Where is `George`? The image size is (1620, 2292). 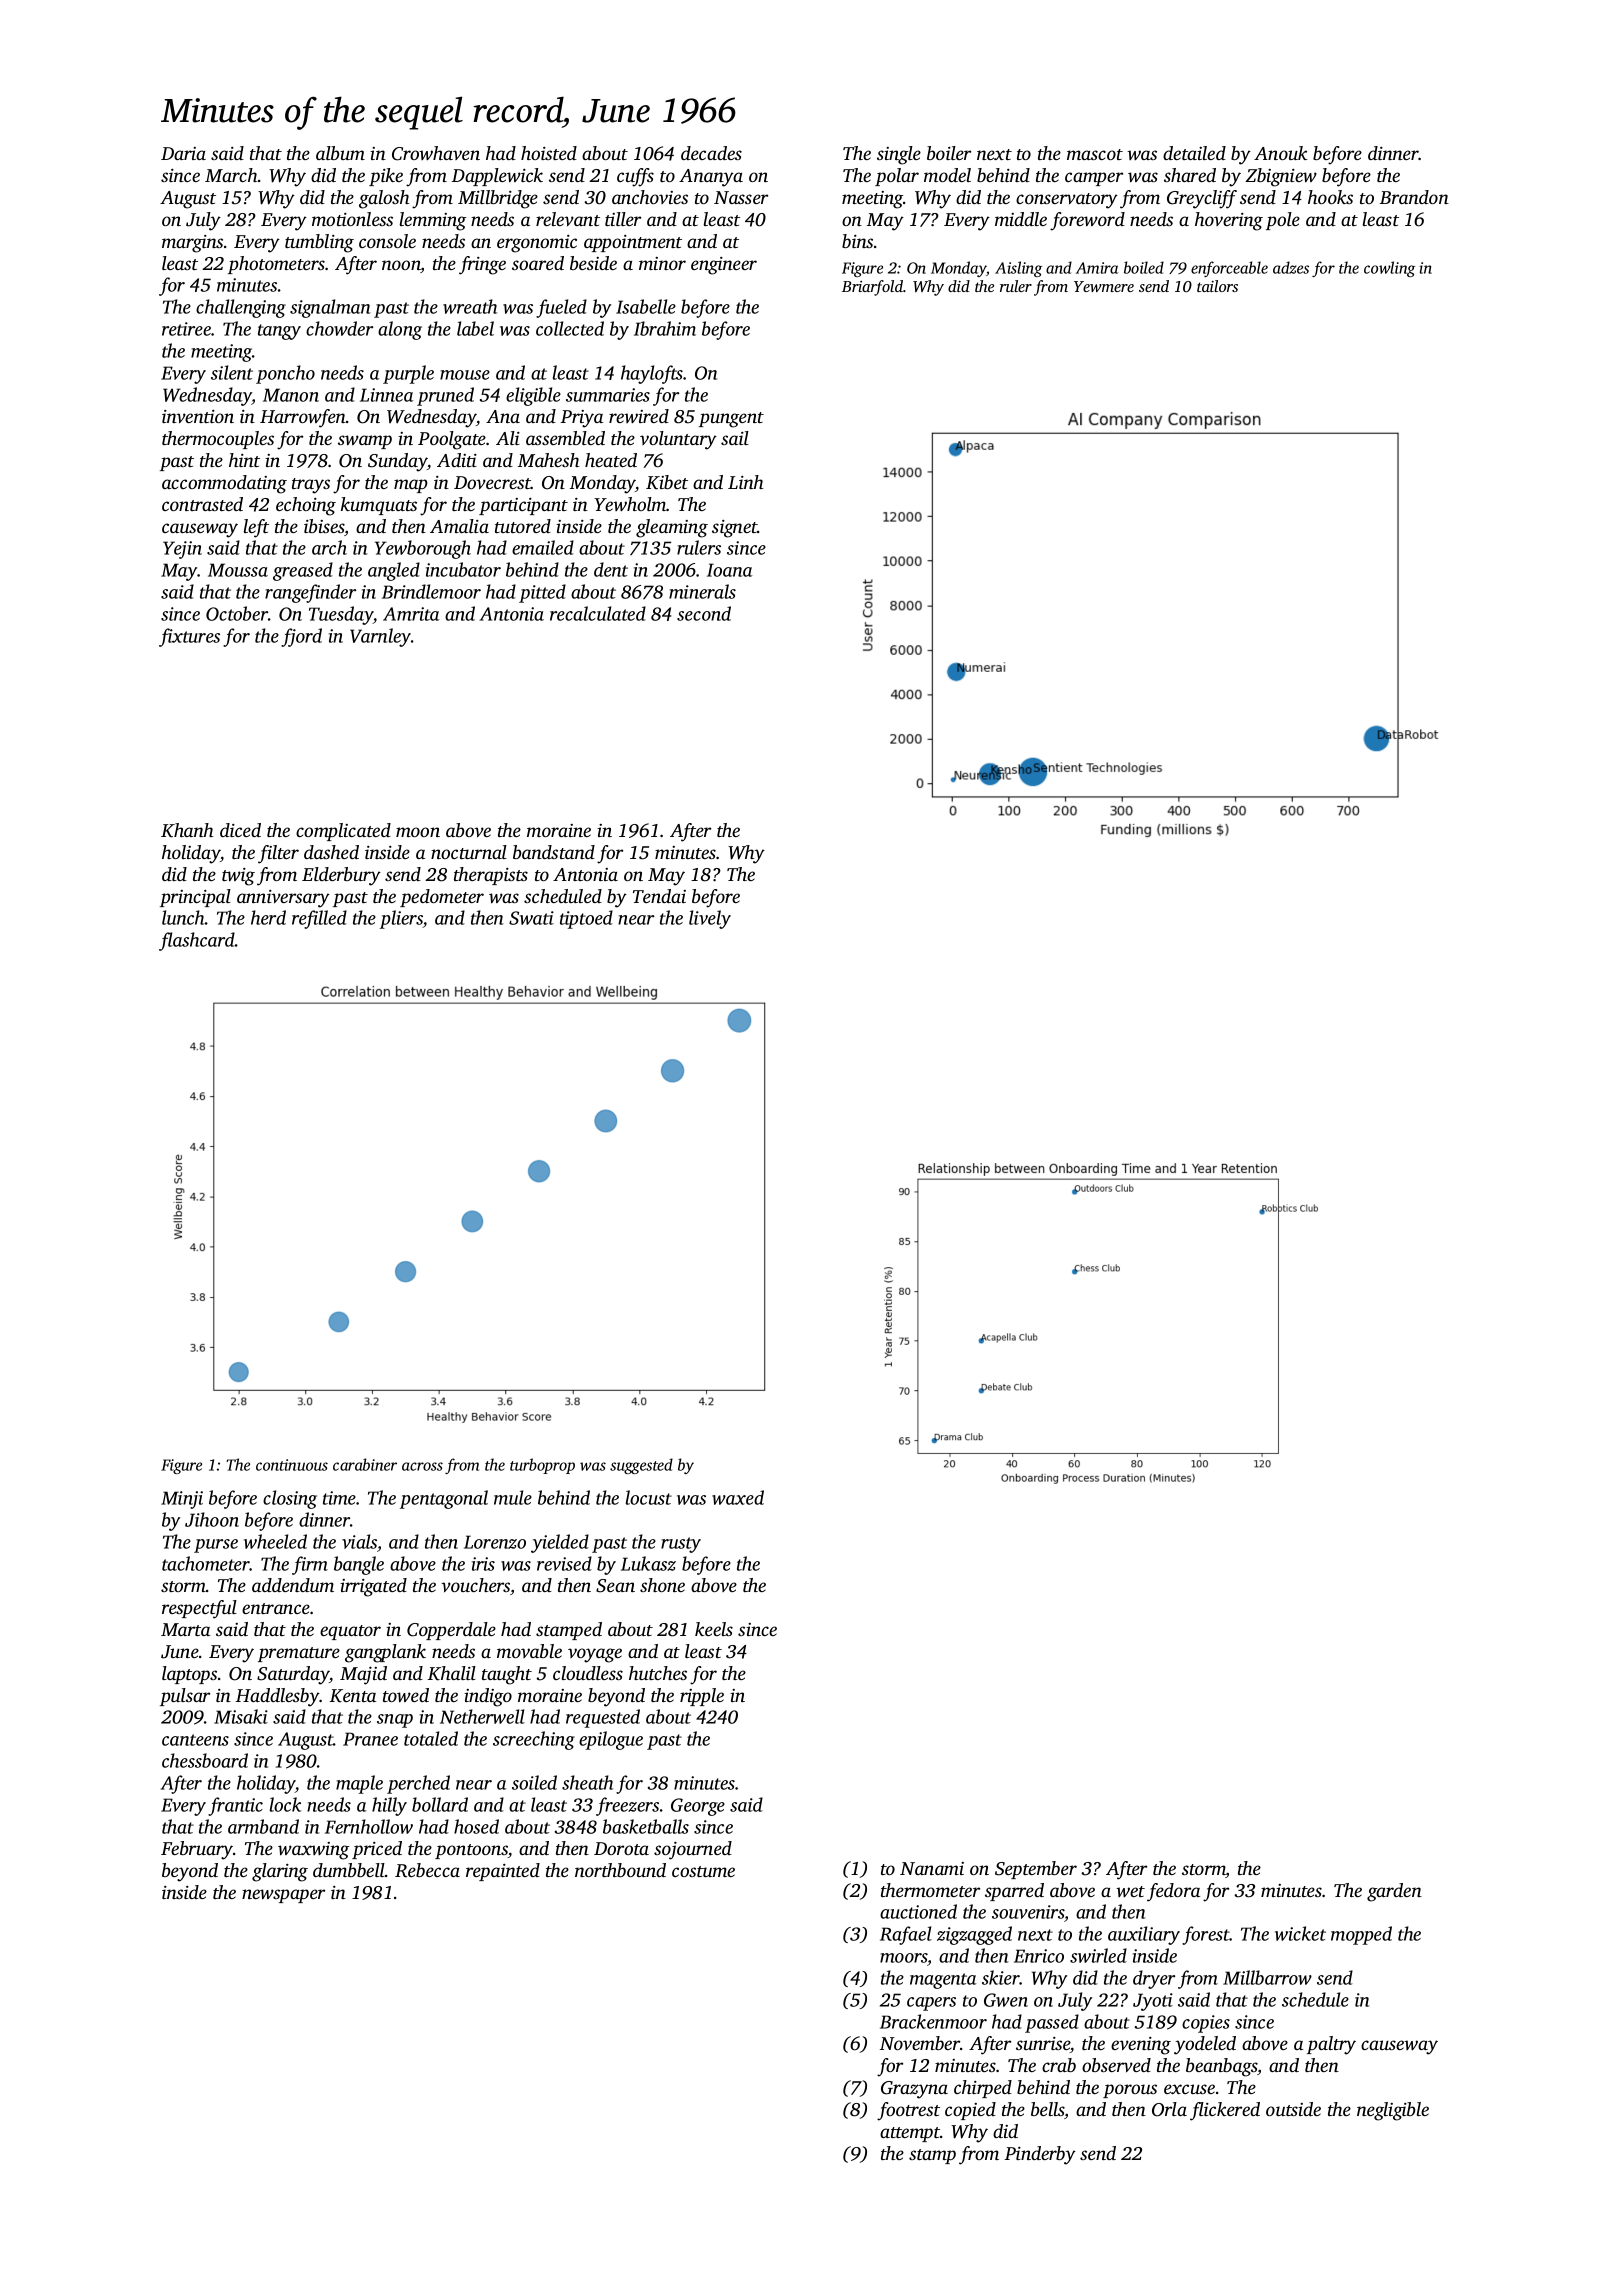 George is located at coordinates (698, 1807).
